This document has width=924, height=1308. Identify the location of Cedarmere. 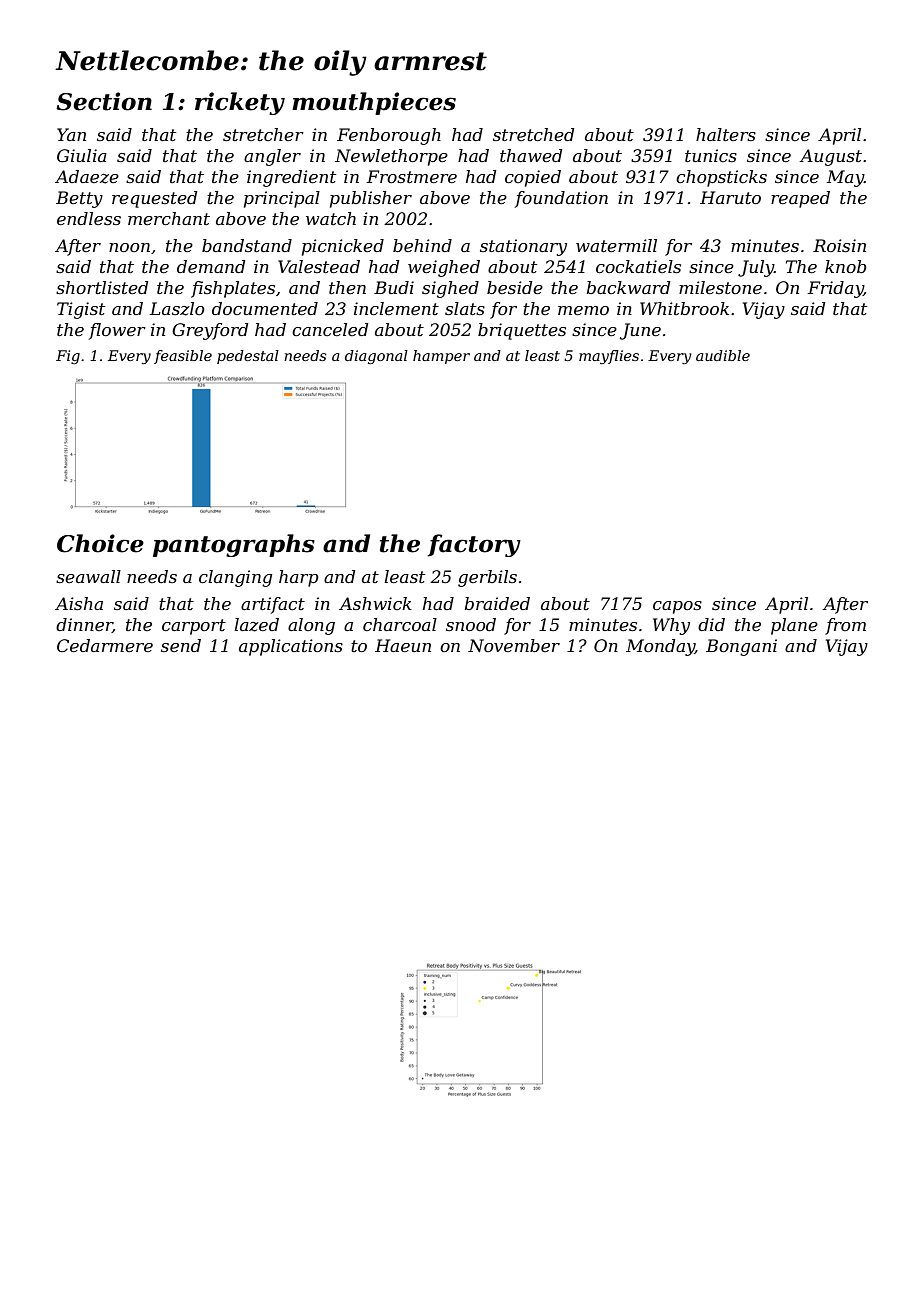
(105, 645).
